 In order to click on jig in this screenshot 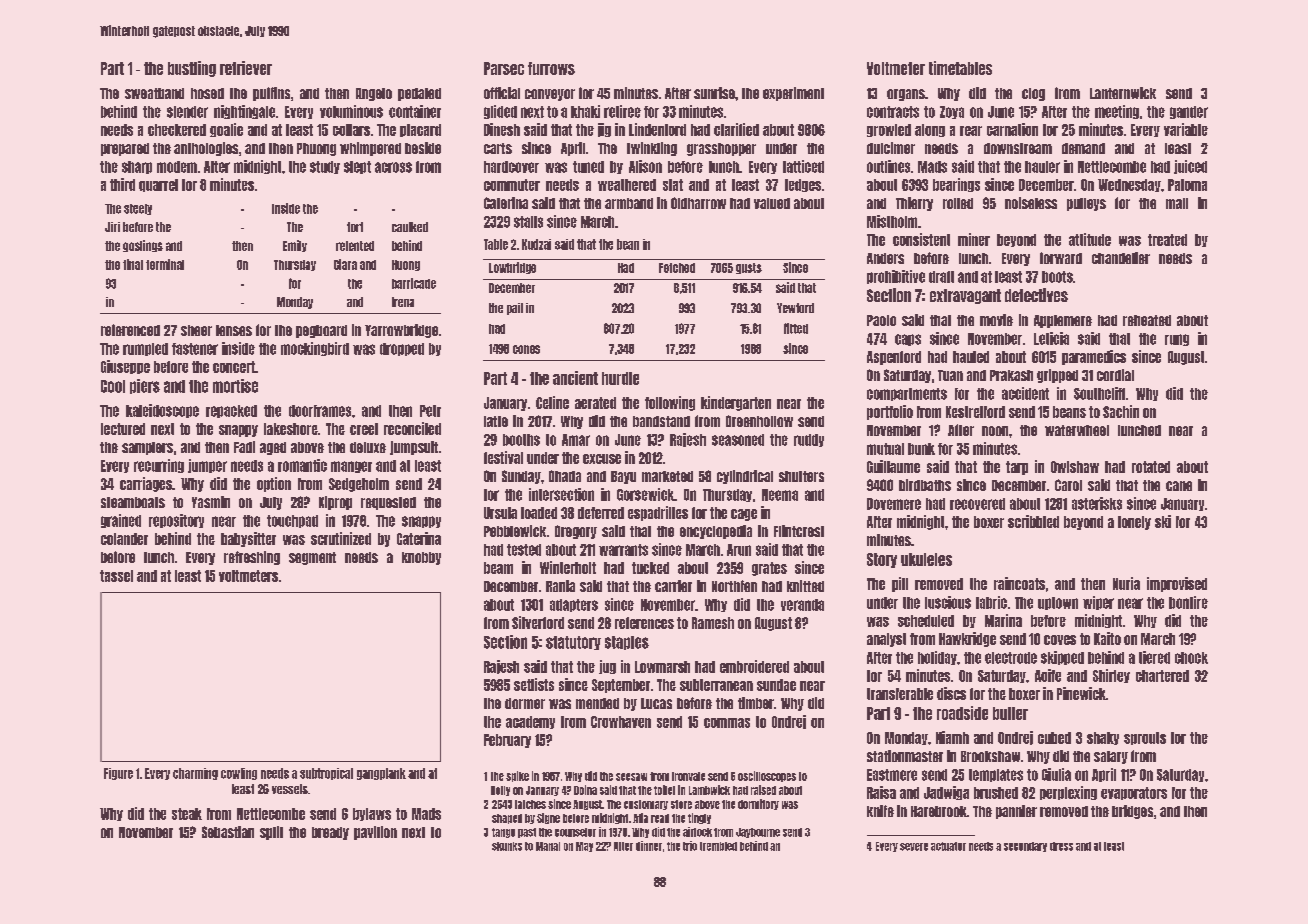, I will do `click(604, 130)`.
